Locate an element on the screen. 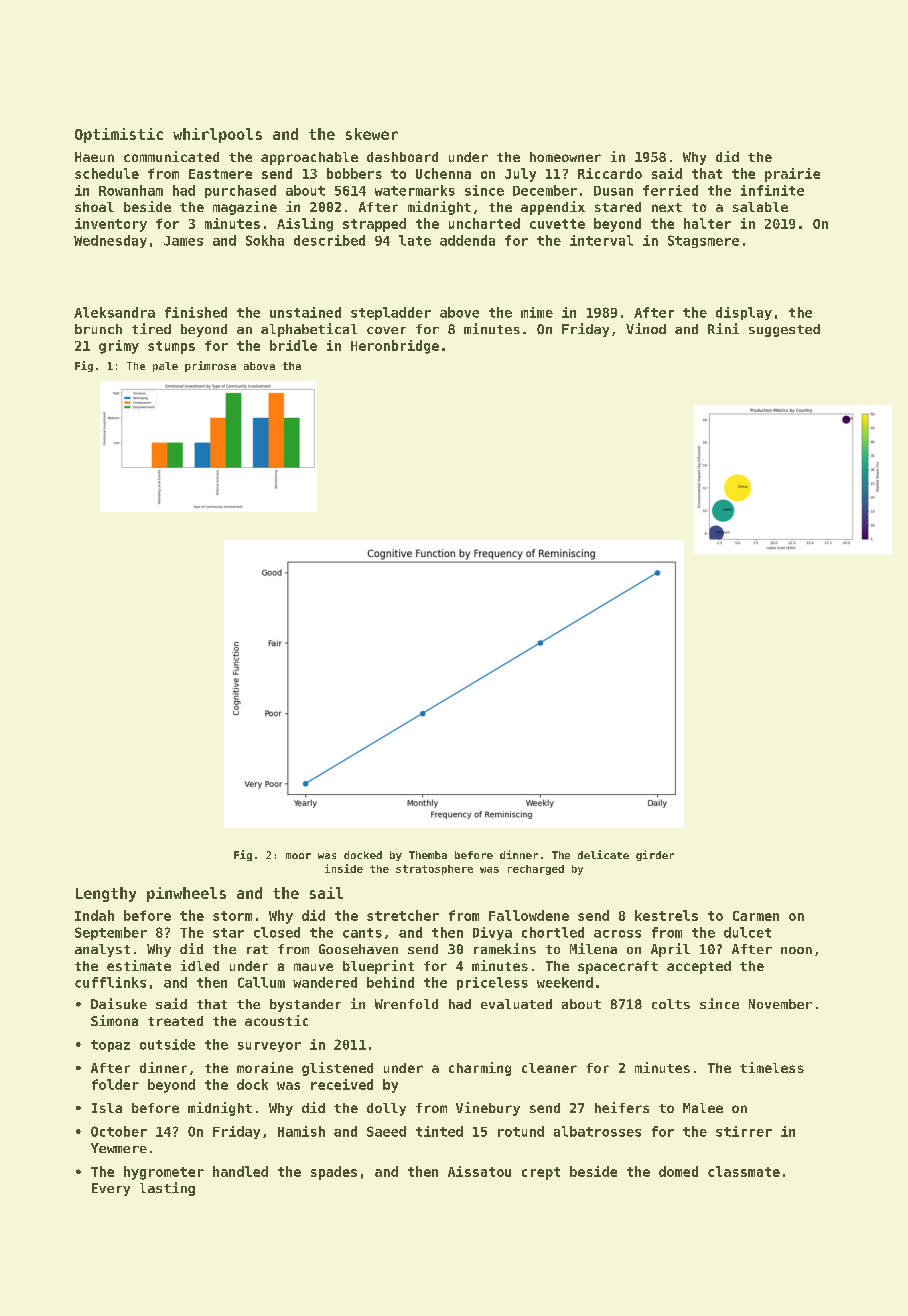  Themba is located at coordinates (428, 855).
